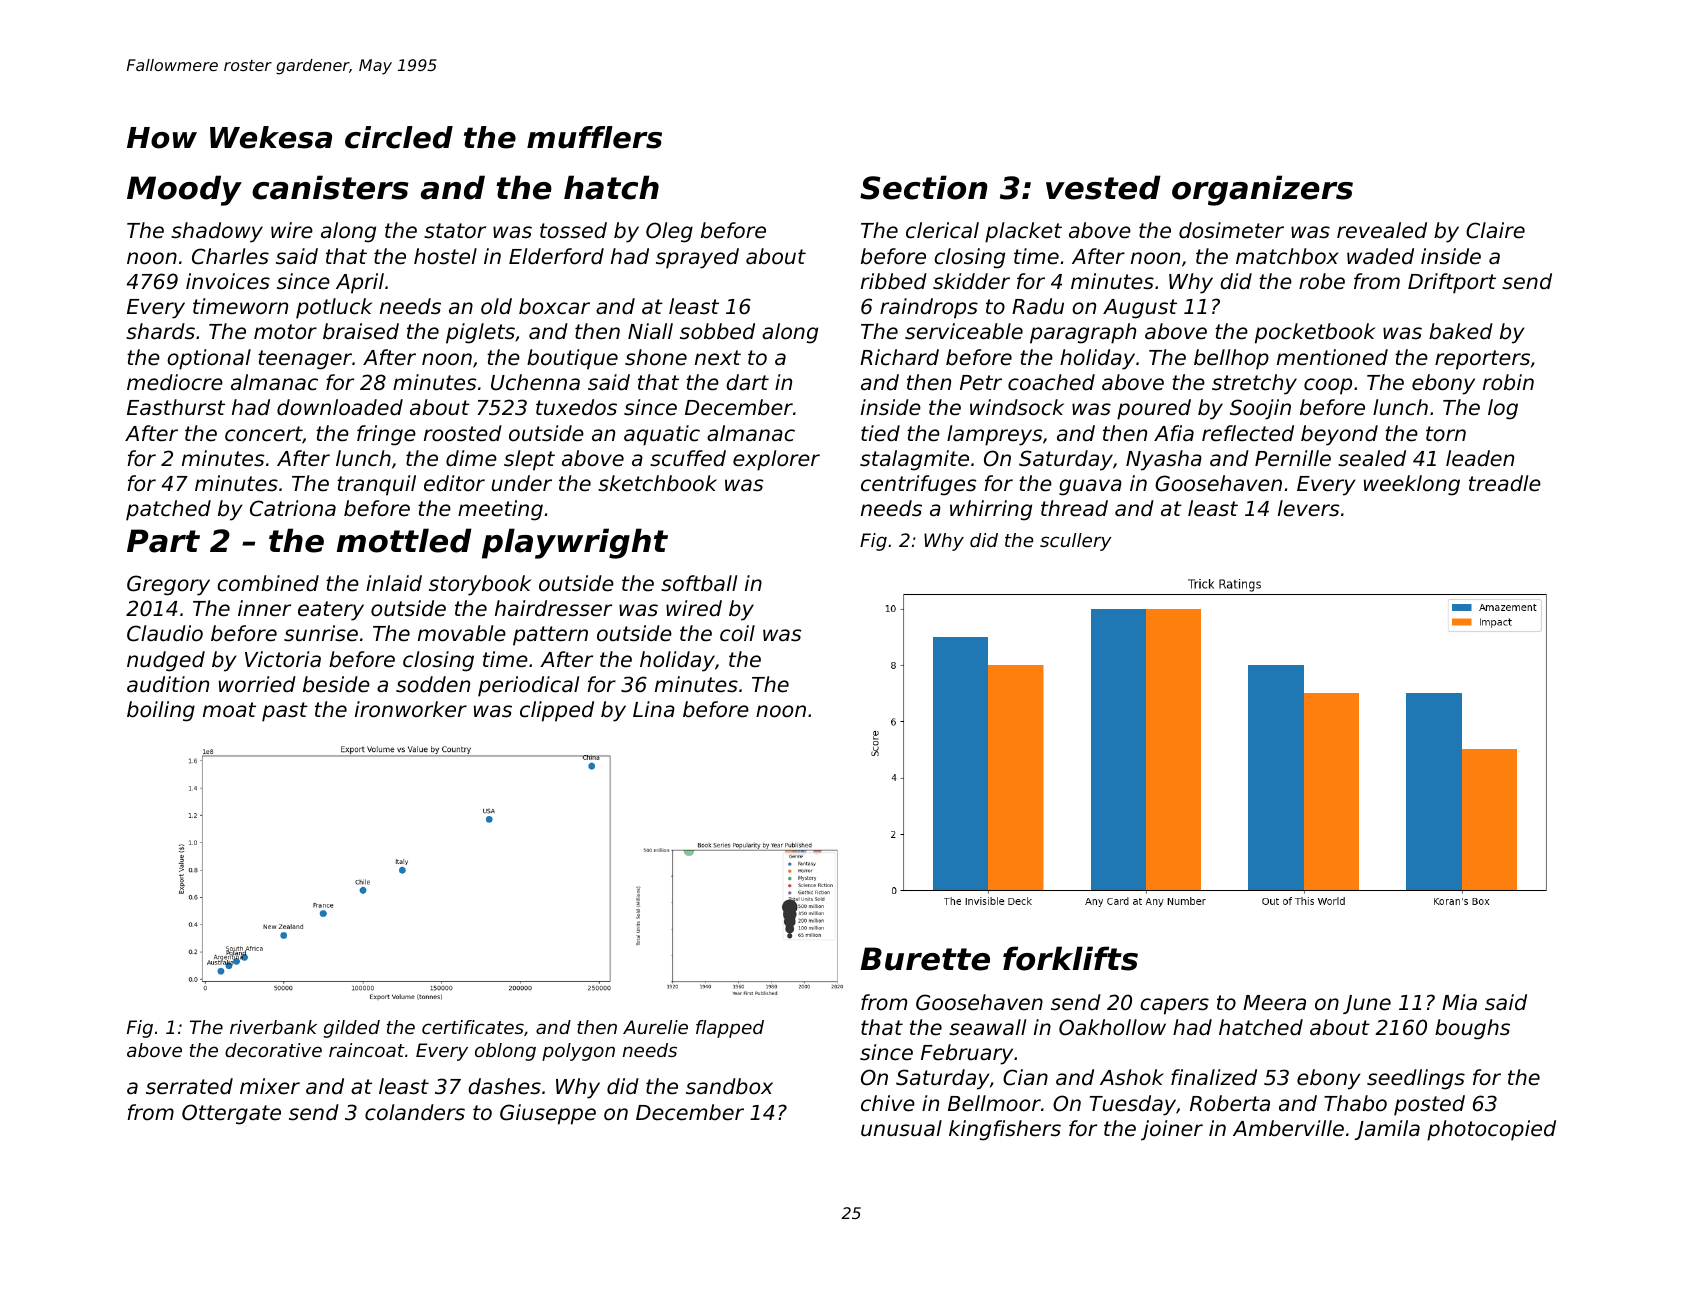  I want to click on Driftport, so click(1452, 283).
